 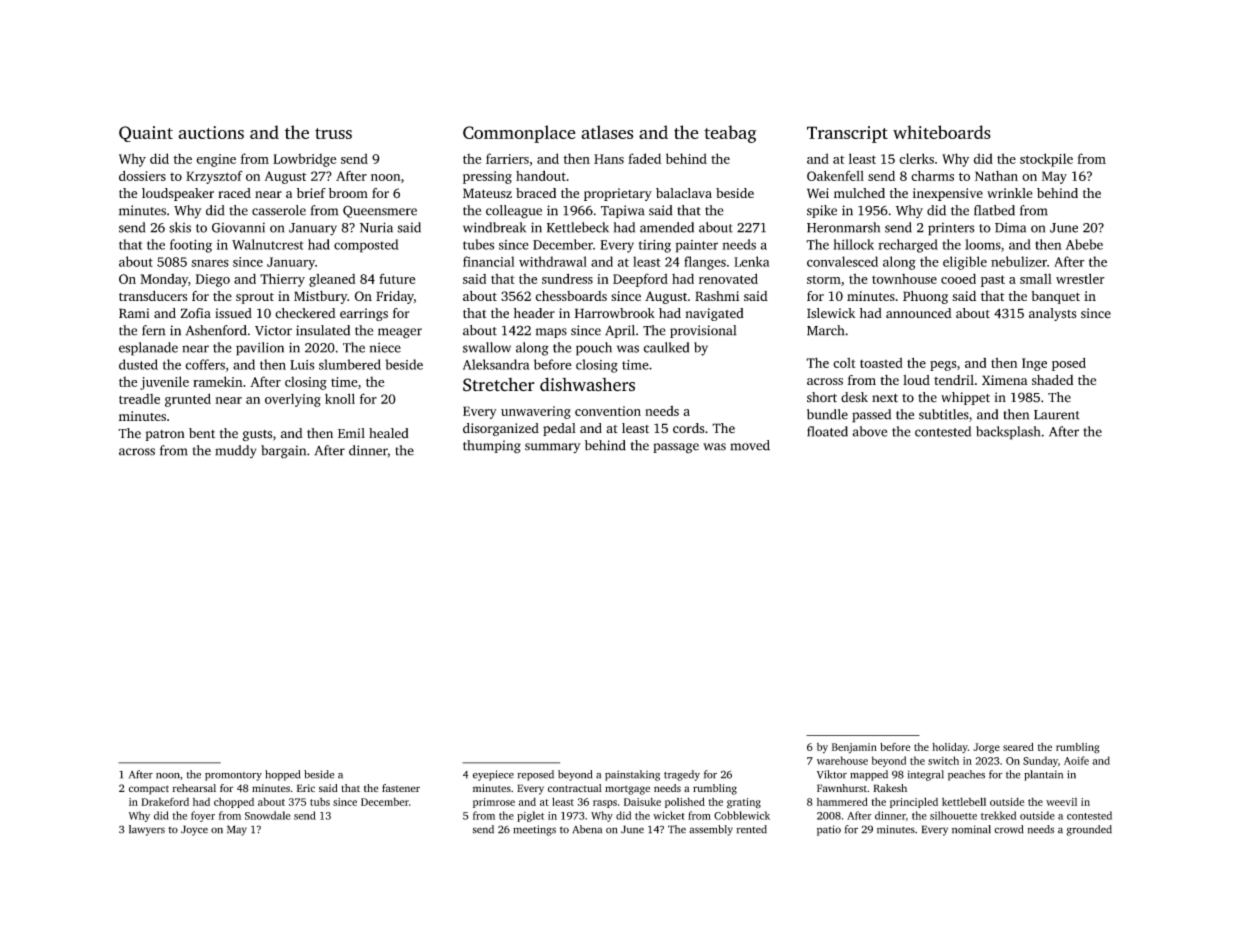 I want to click on passage, so click(x=676, y=448).
